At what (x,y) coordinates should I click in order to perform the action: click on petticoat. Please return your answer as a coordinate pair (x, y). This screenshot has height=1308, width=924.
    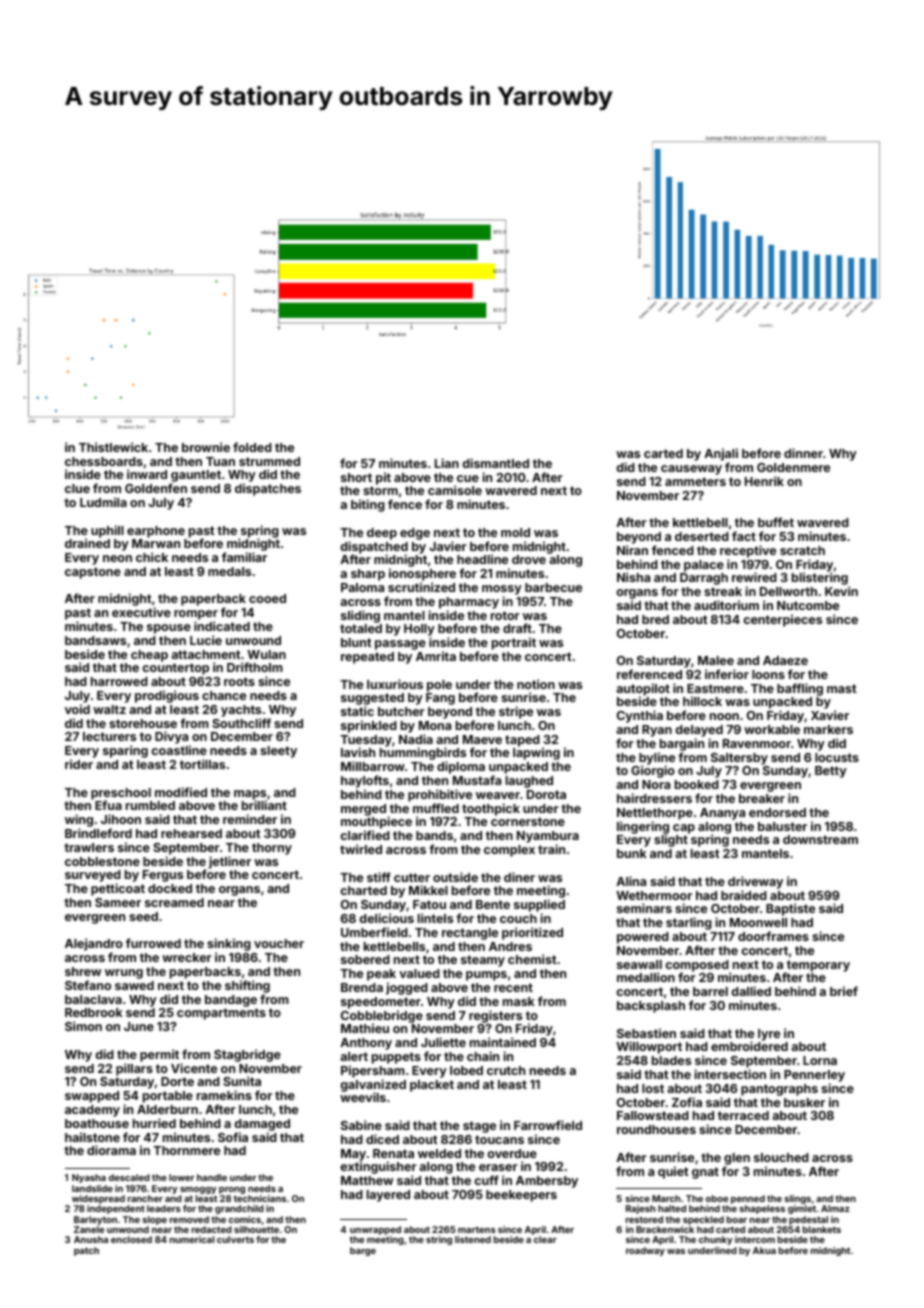
    Looking at the image, I should click on (118, 889).
